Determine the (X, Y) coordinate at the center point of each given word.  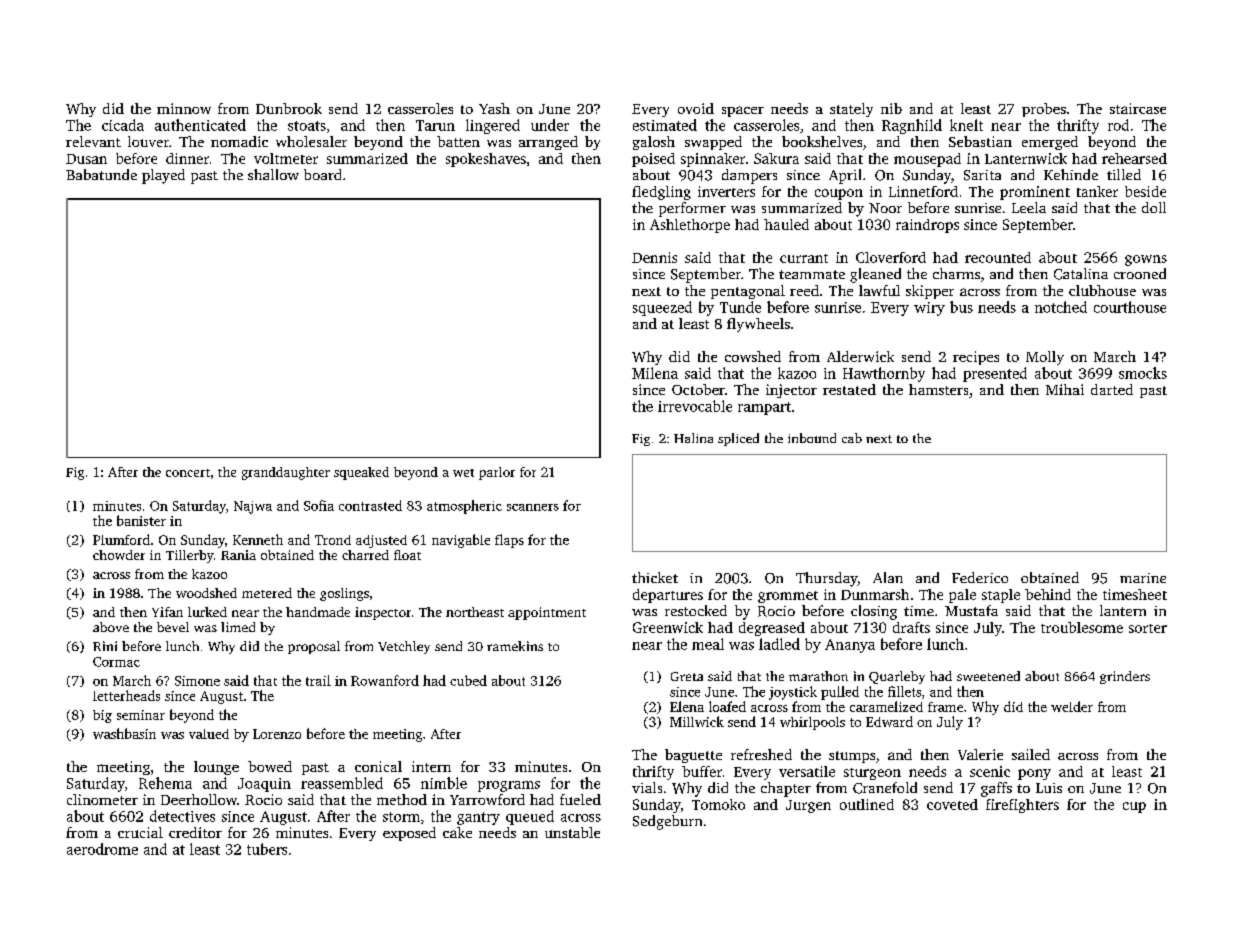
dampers (749, 176)
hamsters (938, 389)
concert (188, 473)
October (698, 389)
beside (1145, 191)
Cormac (116, 662)
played (163, 176)
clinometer (102, 799)
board (322, 174)
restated (849, 389)
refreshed (761, 754)
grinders (1125, 677)
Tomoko (718, 804)
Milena (655, 373)
